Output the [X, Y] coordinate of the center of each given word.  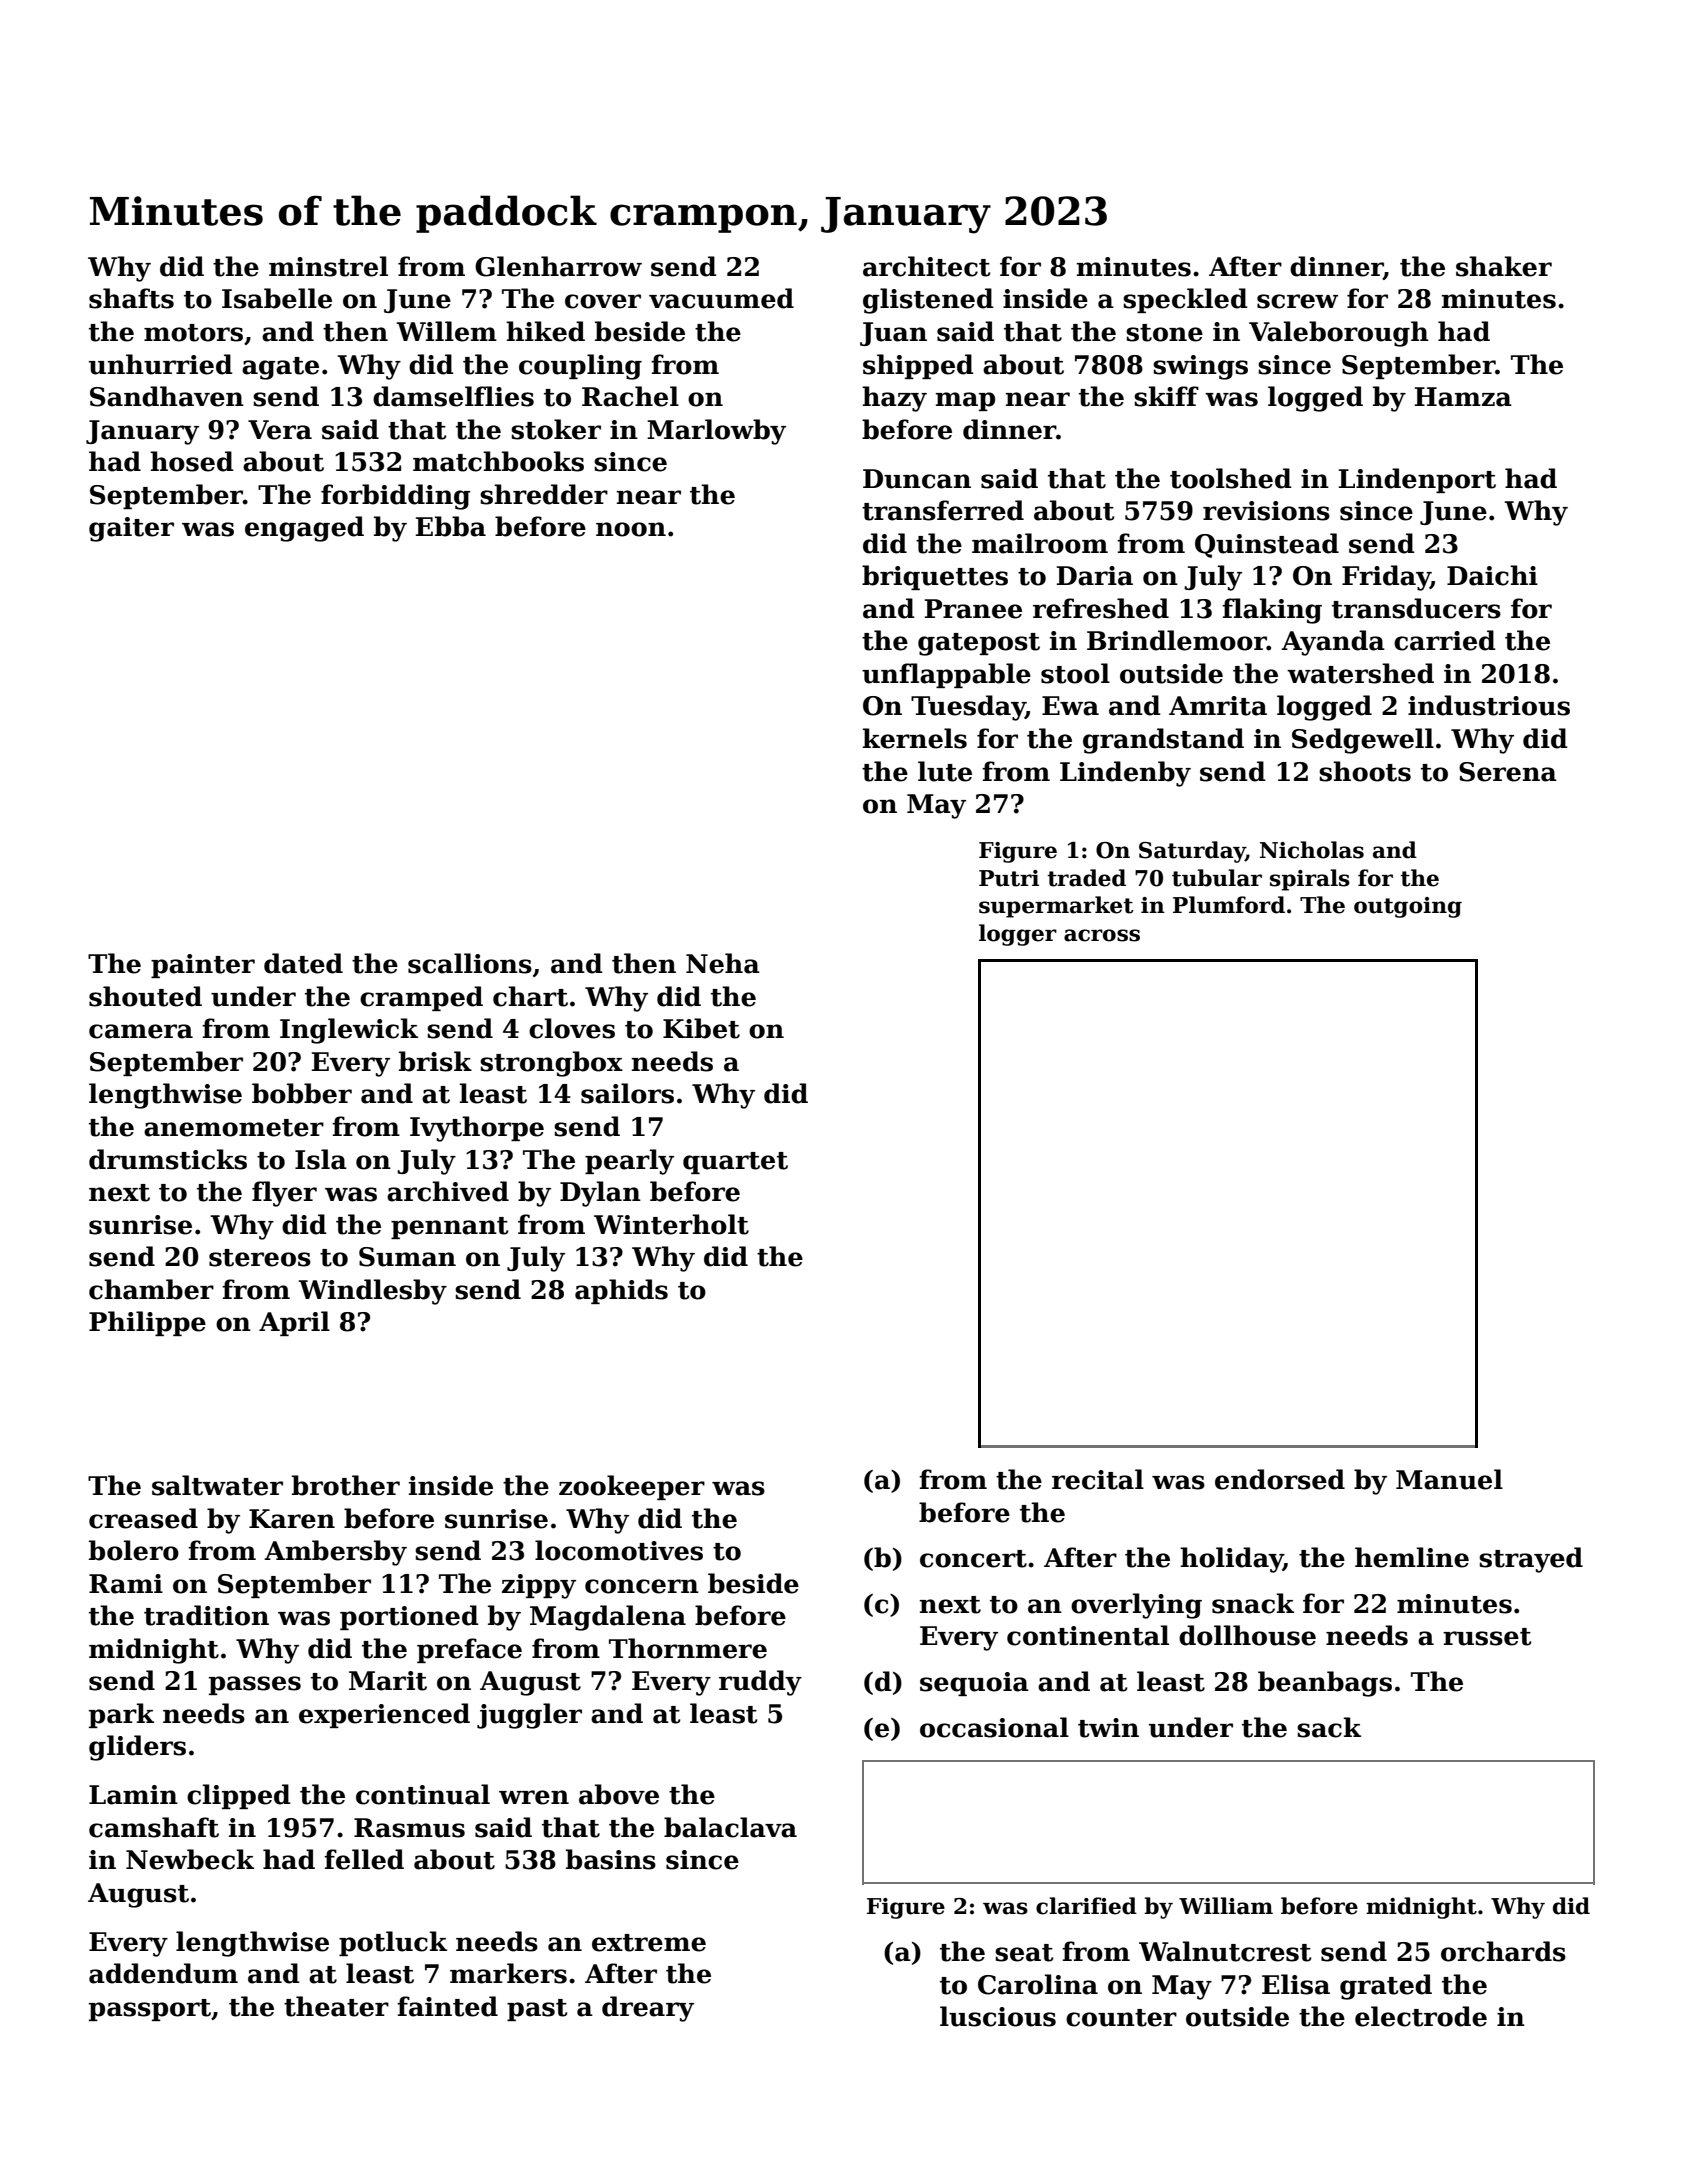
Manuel [1449, 1479]
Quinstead [1267, 545]
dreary [648, 2009]
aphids [621, 1291]
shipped [918, 366]
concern [642, 1586]
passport [150, 2010]
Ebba [451, 526]
